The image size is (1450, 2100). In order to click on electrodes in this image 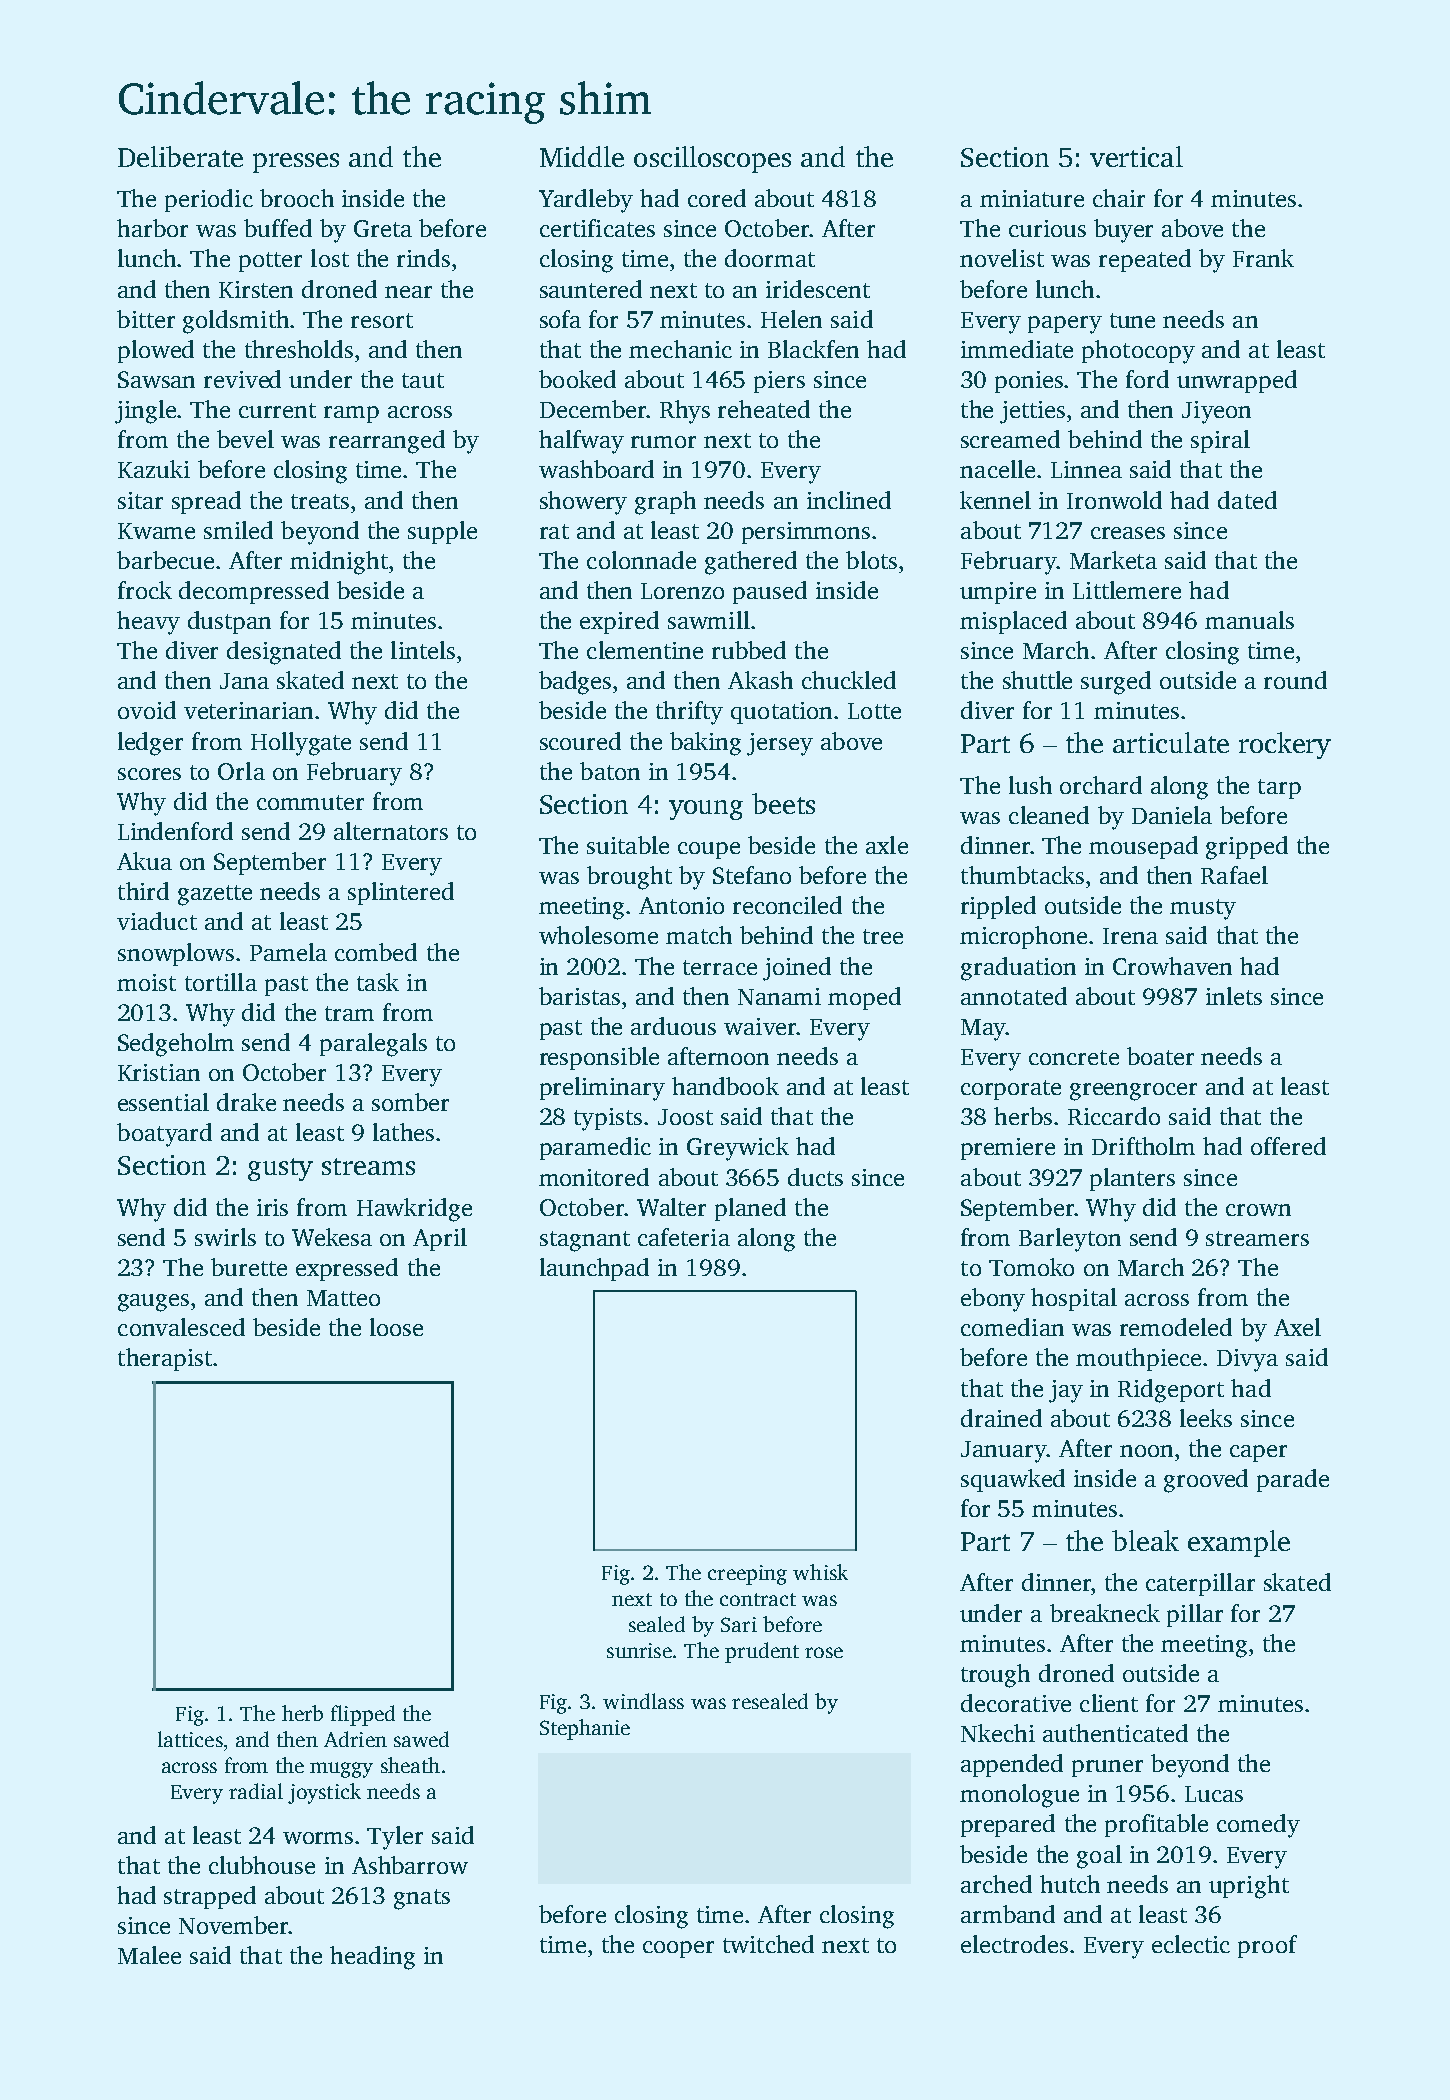, I will do `click(1014, 1944)`.
